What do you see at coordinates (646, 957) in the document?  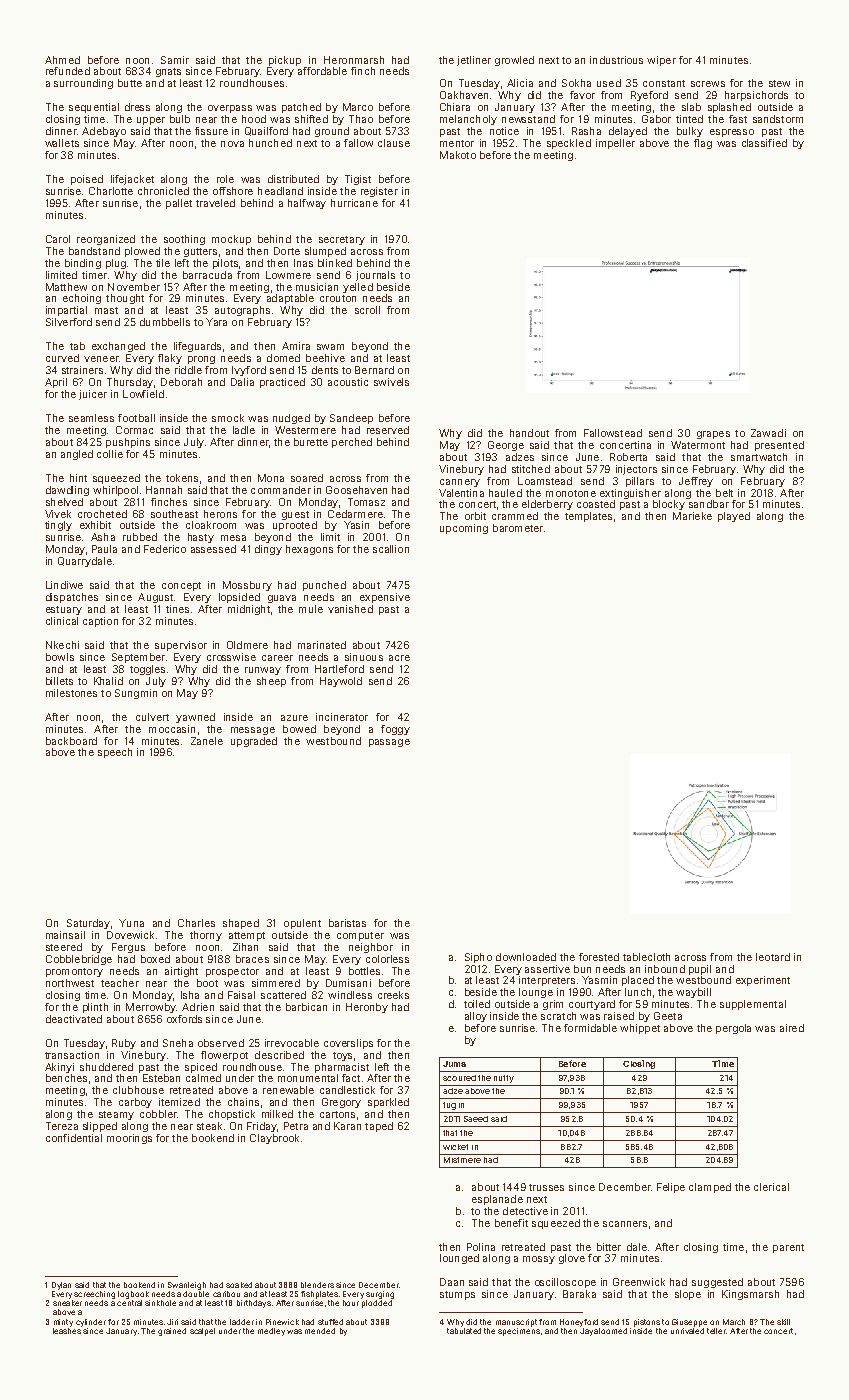 I see `tablecloth` at bounding box center [646, 957].
